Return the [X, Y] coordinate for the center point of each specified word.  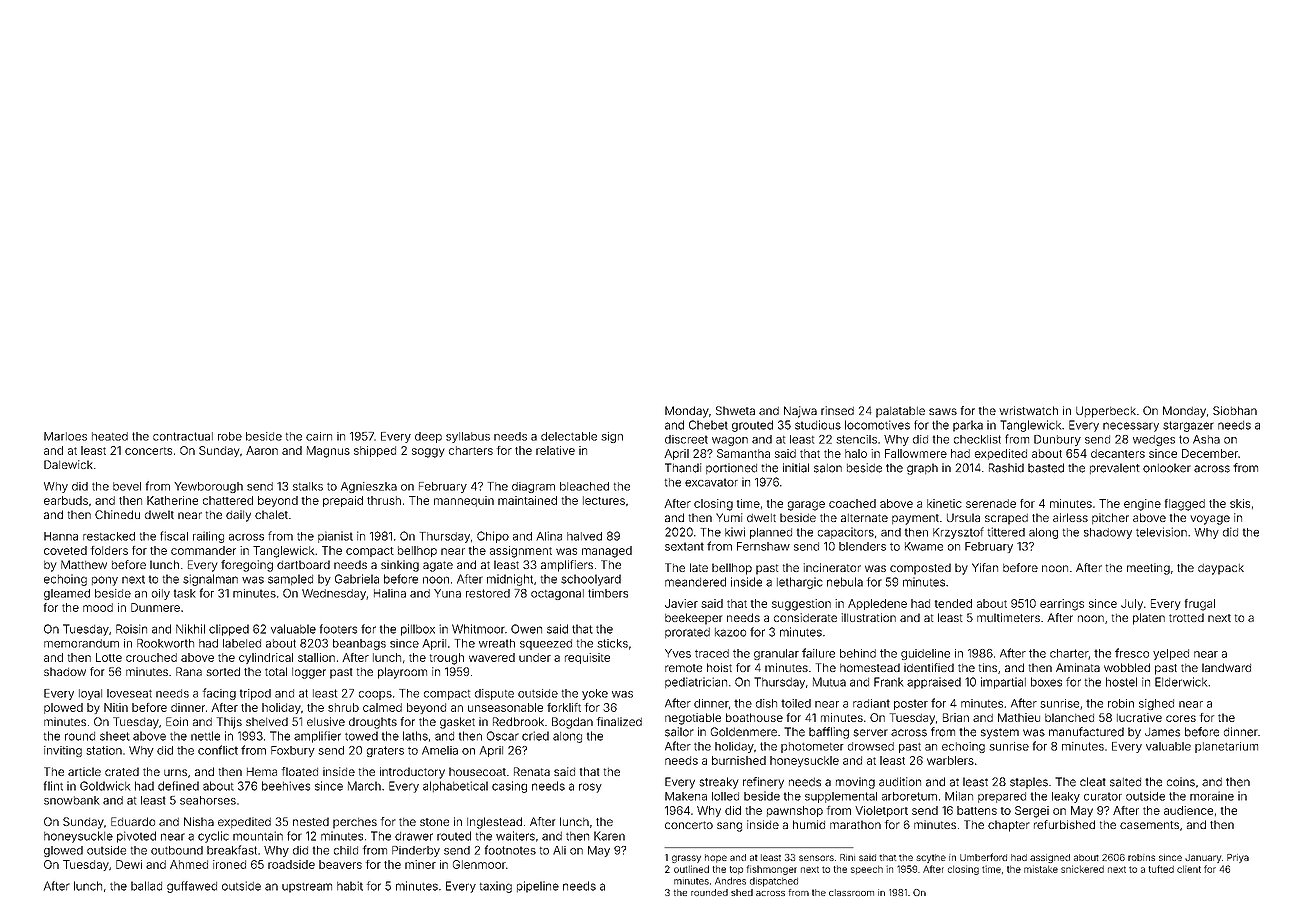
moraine [1212, 796]
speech [867, 870]
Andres [730, 881]
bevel [127, 486]
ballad [146, 886]
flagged [1185, 505]
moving [855, 783]
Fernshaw [763, 546]
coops [375, 695]
